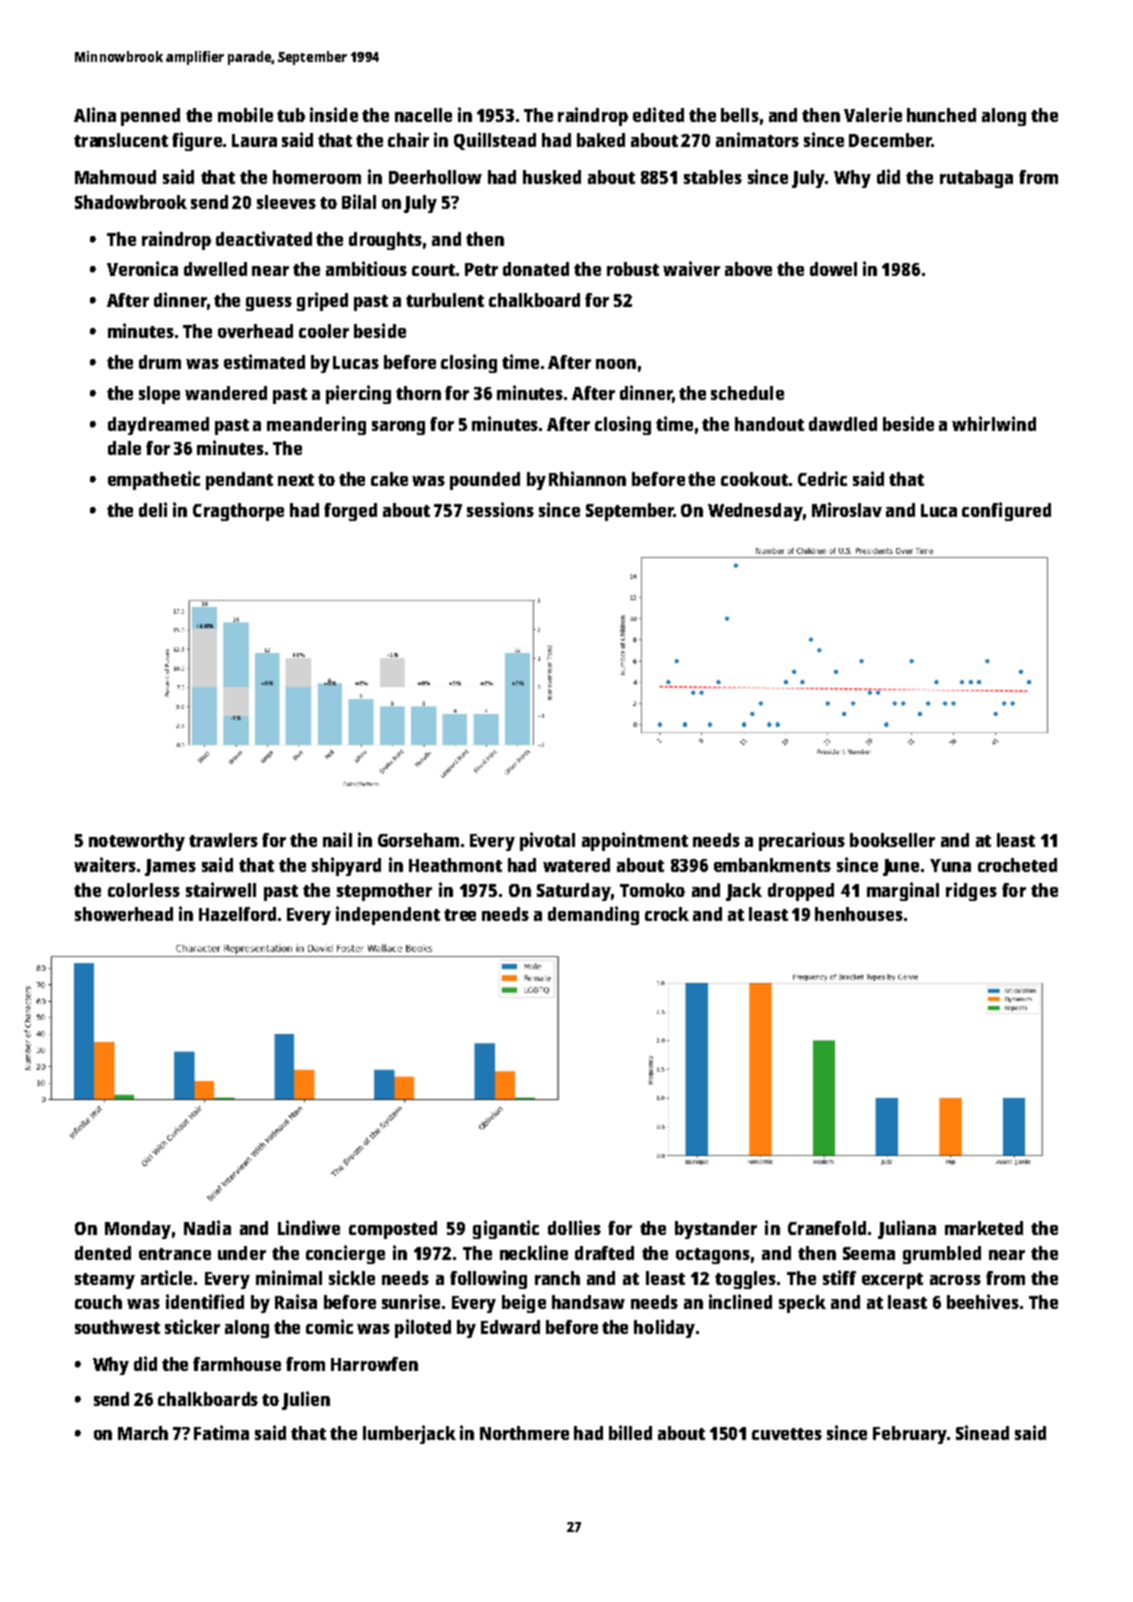 The width and height of the screenshot is (1133, 1602). What do you see at coordinates (984, 1228) in the screenshot?
I see `marketed` at bounding box center [984, 1228].
